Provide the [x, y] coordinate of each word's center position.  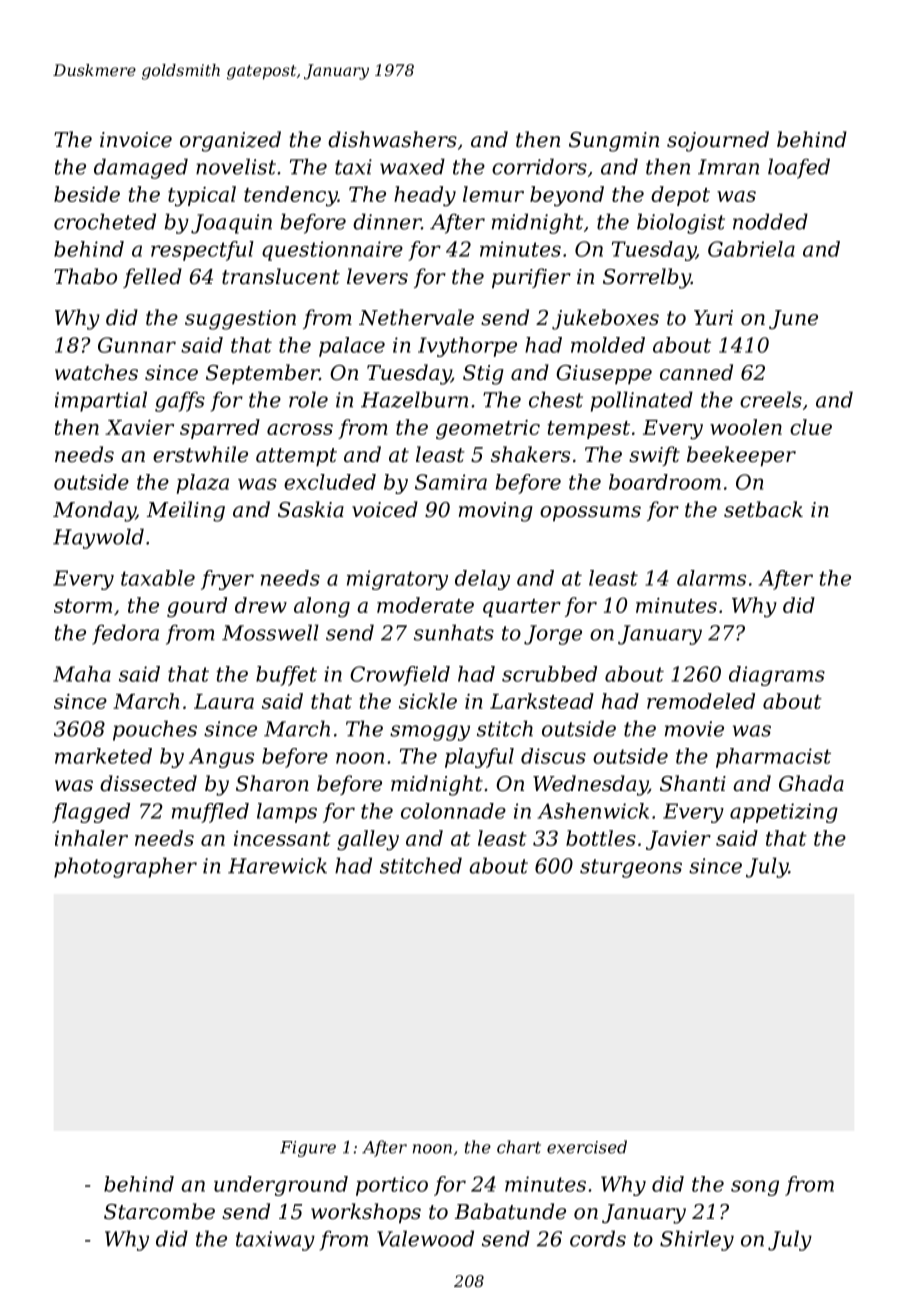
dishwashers [392, 139]
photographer [125, 867]
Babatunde [510, 1211]
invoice [136, 140]
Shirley [697, 1240]
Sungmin [614, 142]
